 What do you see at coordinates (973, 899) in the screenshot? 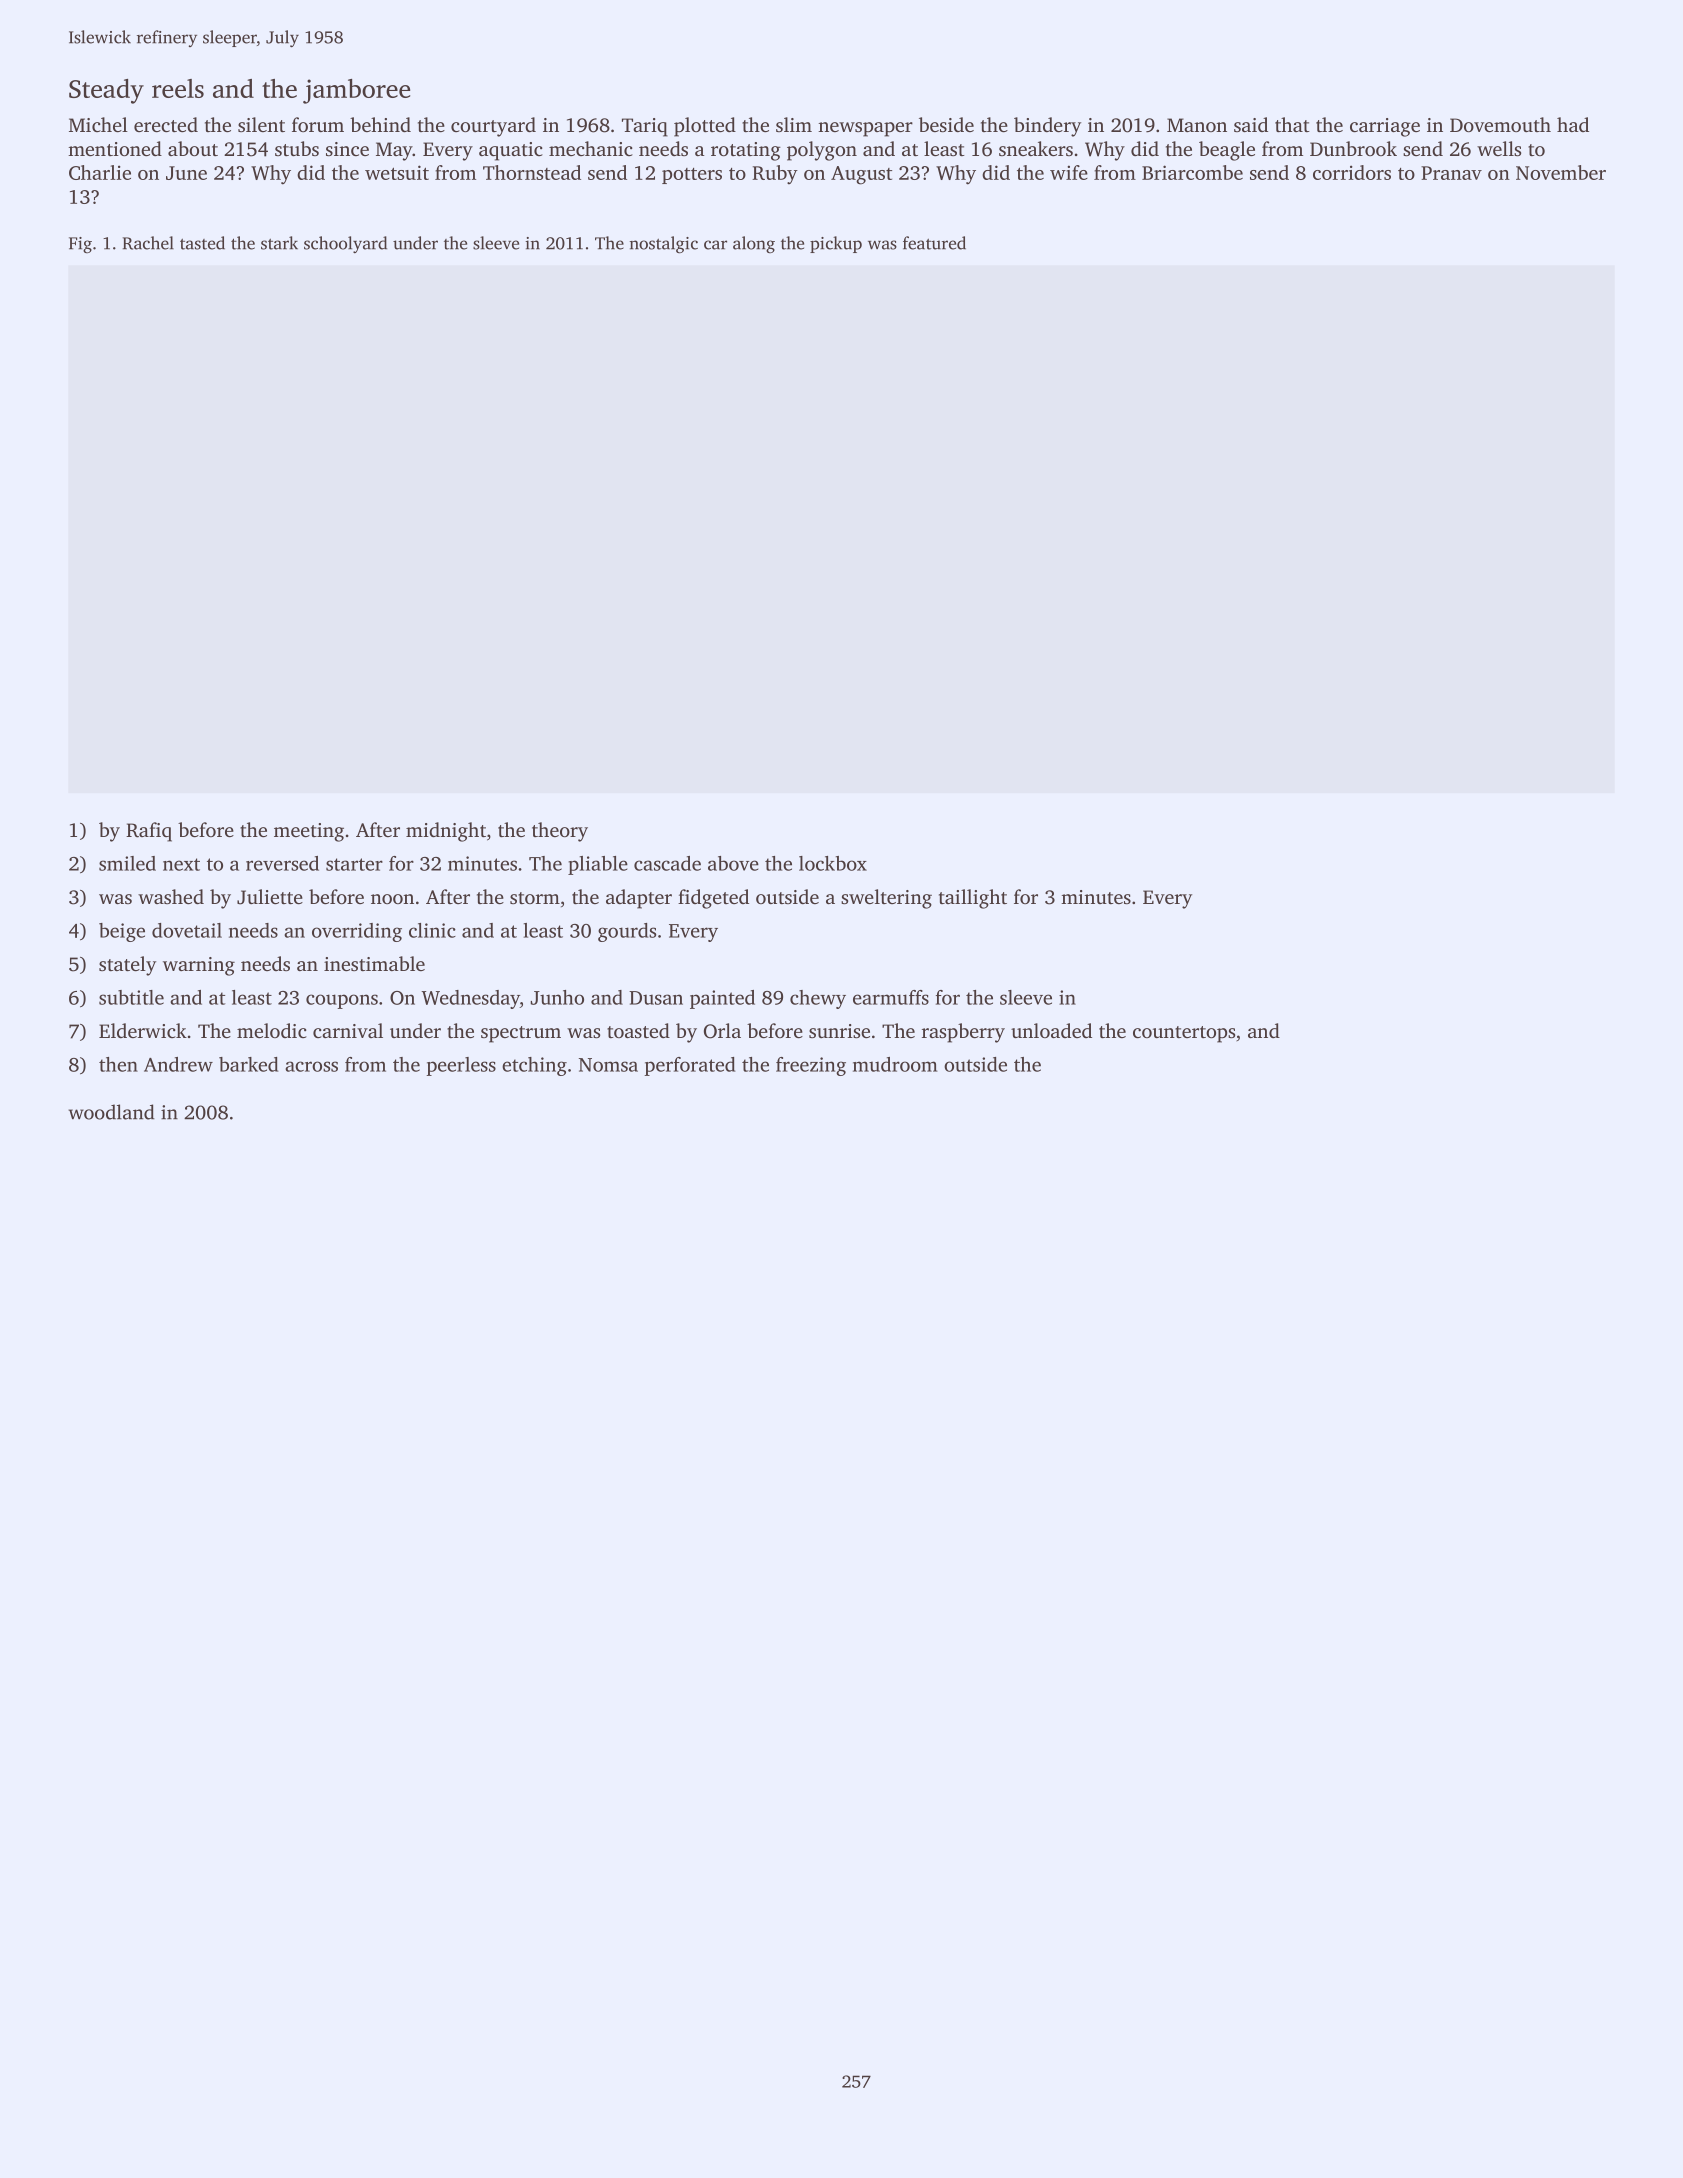
I see `taillight` at bounding box center [973, 899].
